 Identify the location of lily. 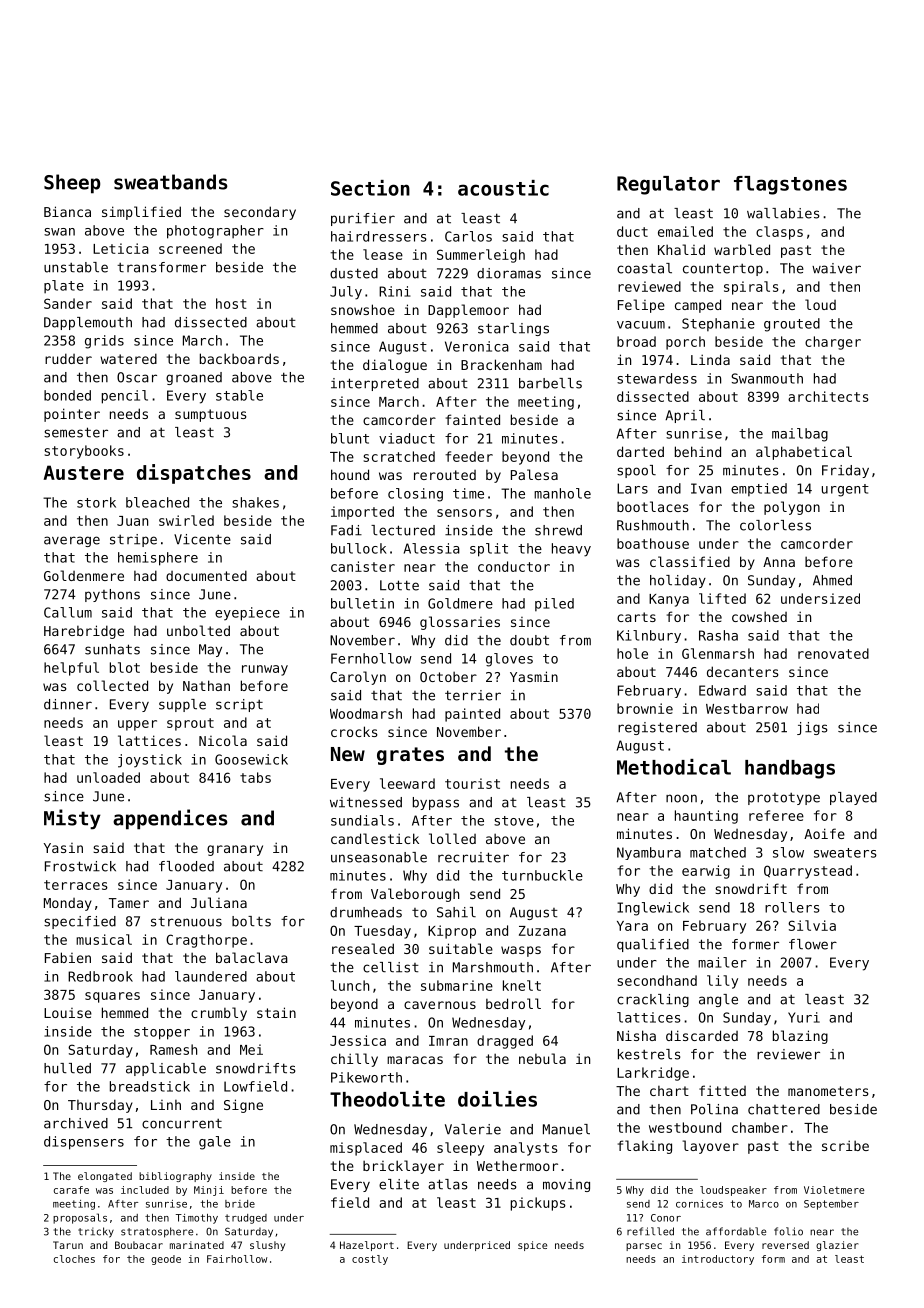
(722, 982).
